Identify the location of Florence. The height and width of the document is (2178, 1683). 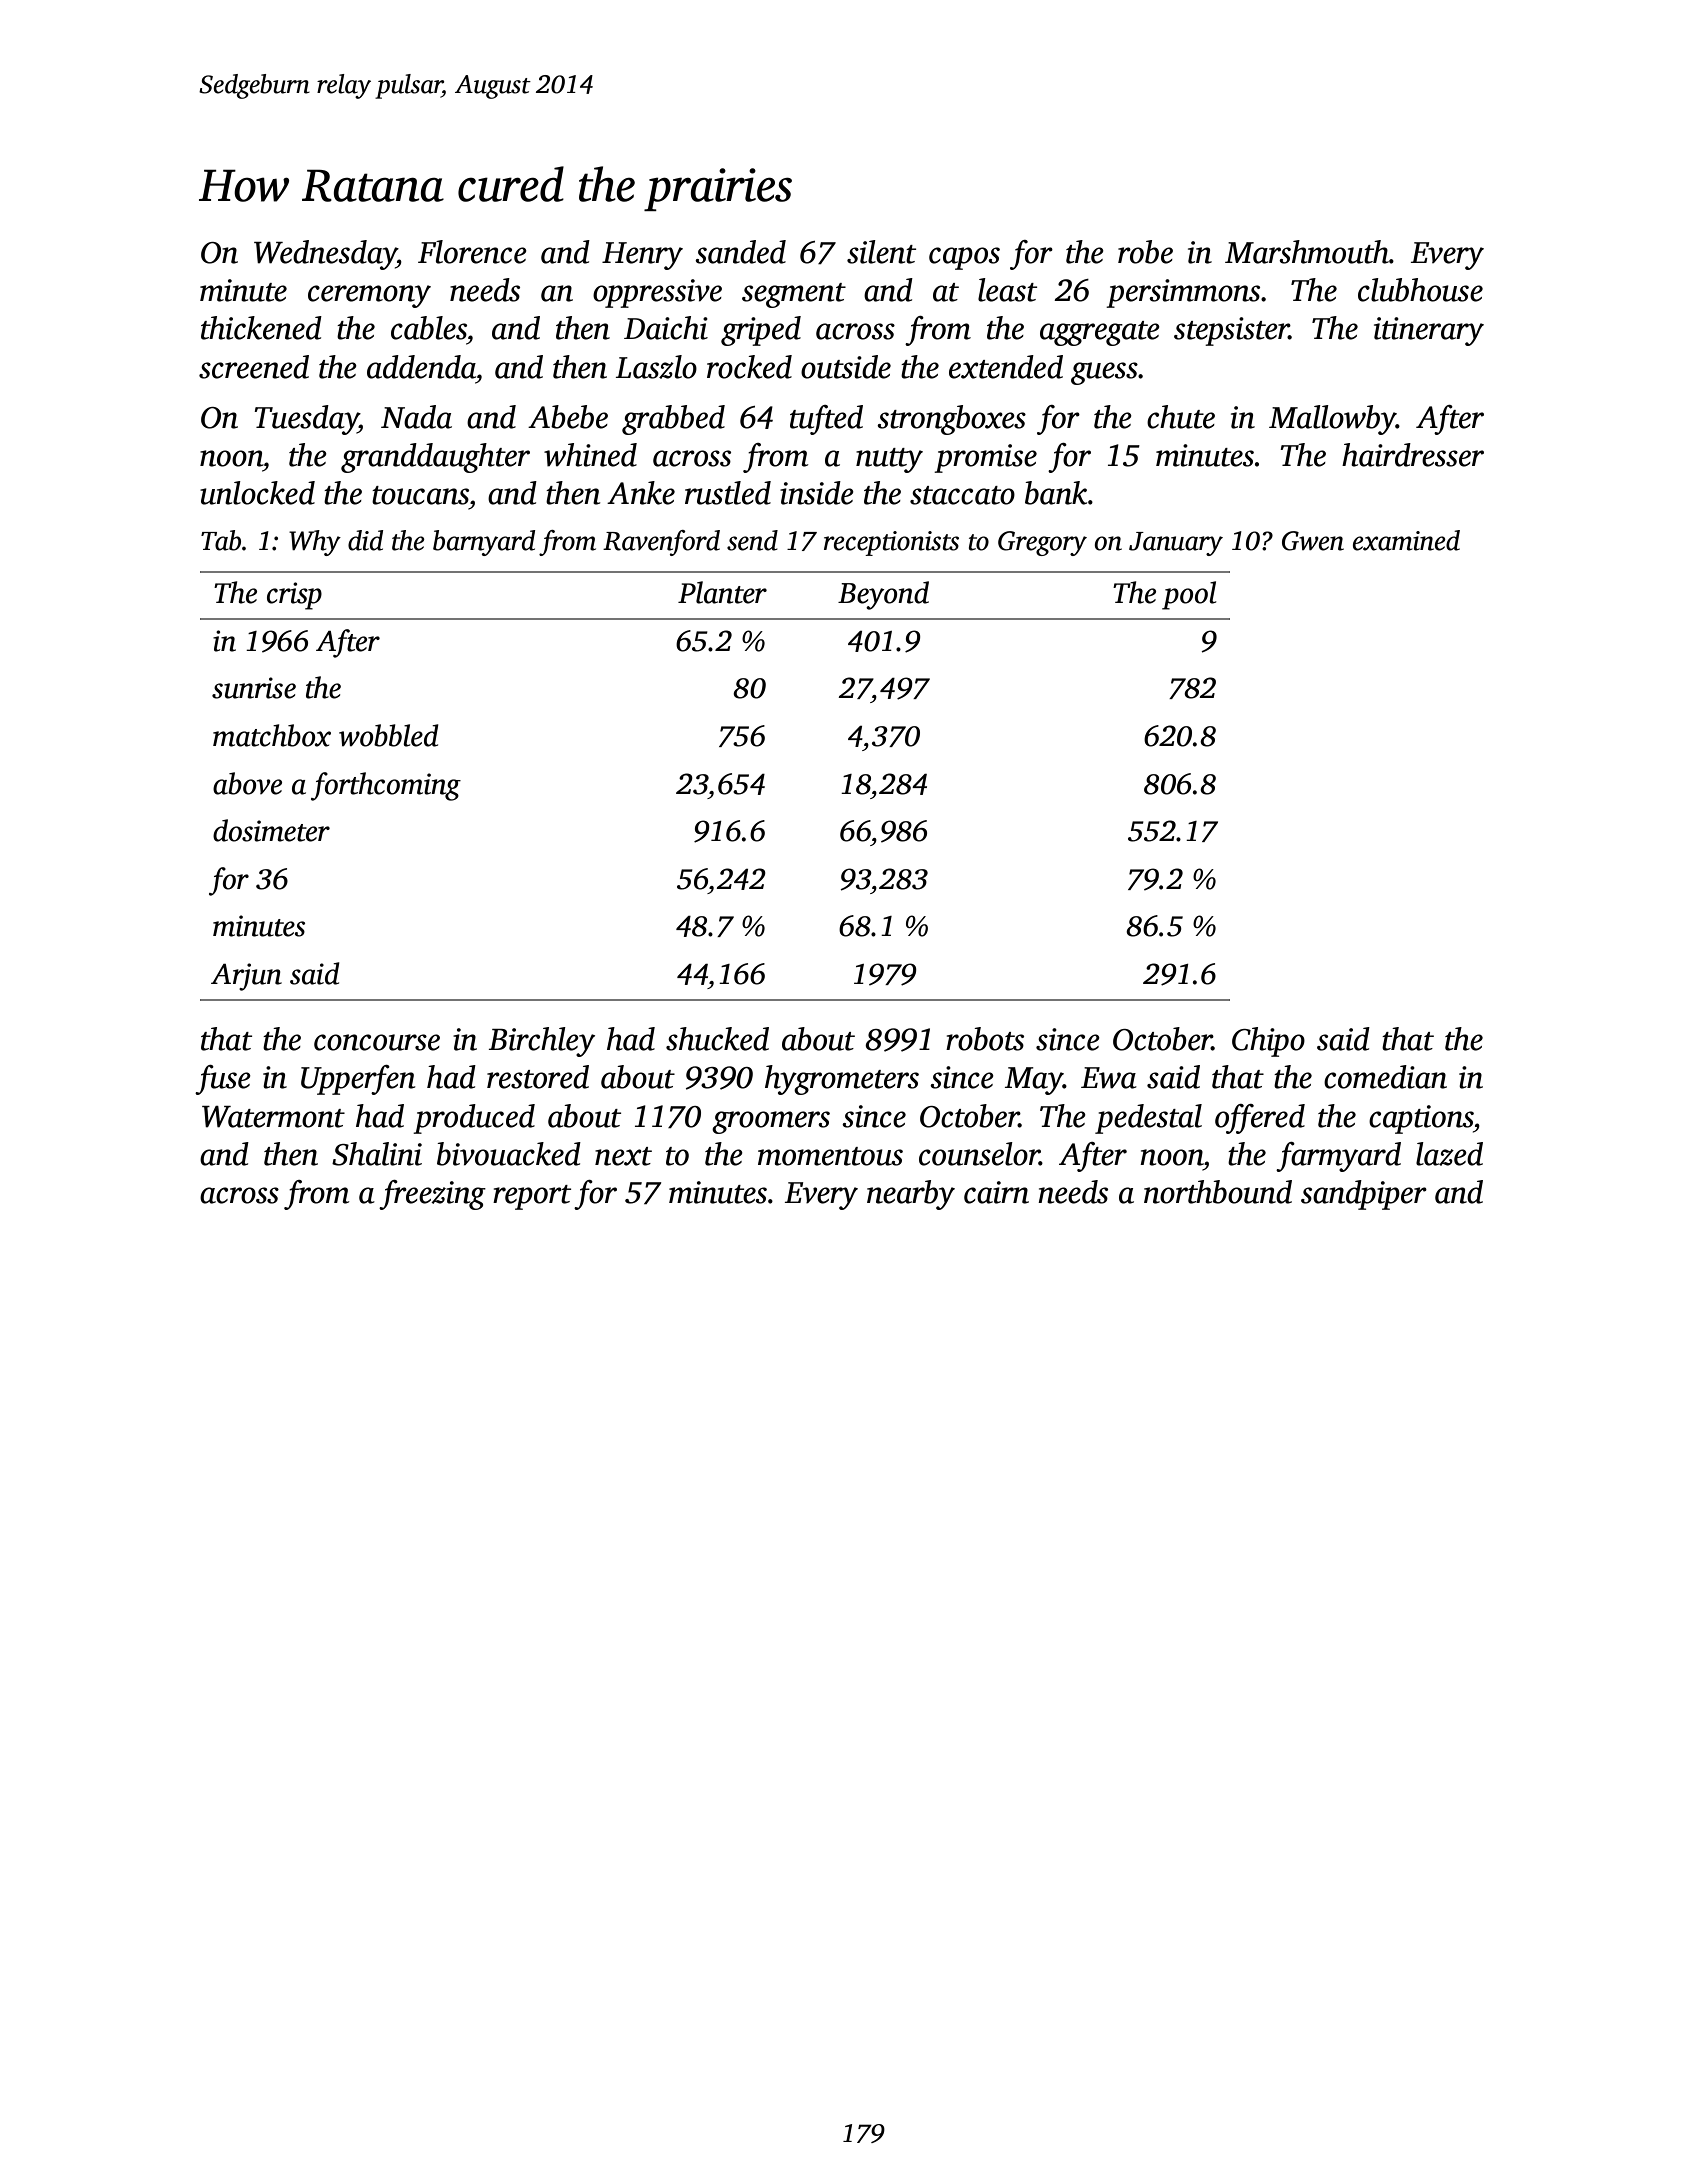
(472, 252).
